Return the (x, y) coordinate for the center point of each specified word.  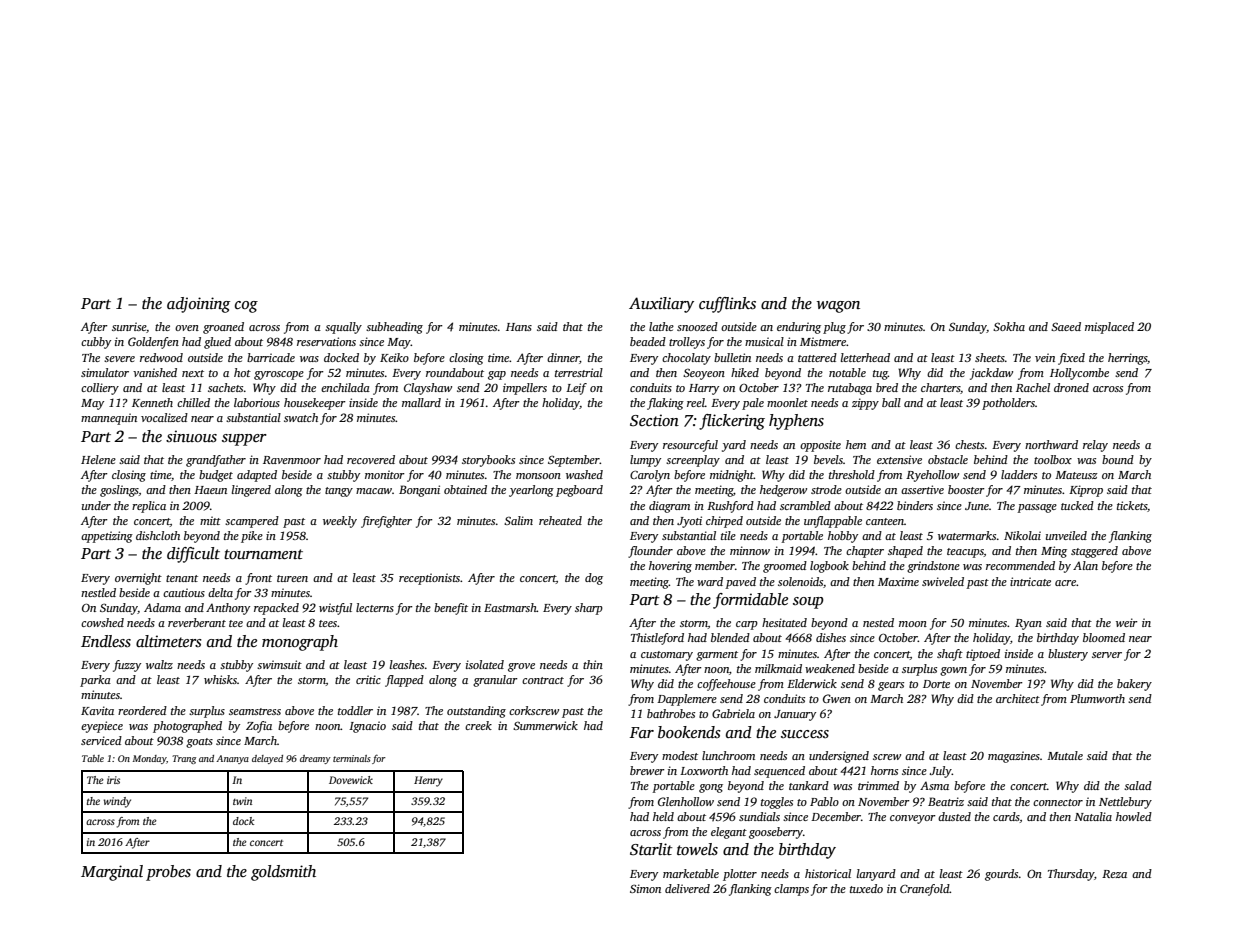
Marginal (112, 873)
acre (1065, 583)
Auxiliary (661, 305)
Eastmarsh (510, 607)
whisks (220, 679)
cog (246, 307)
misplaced (1109, 328)
